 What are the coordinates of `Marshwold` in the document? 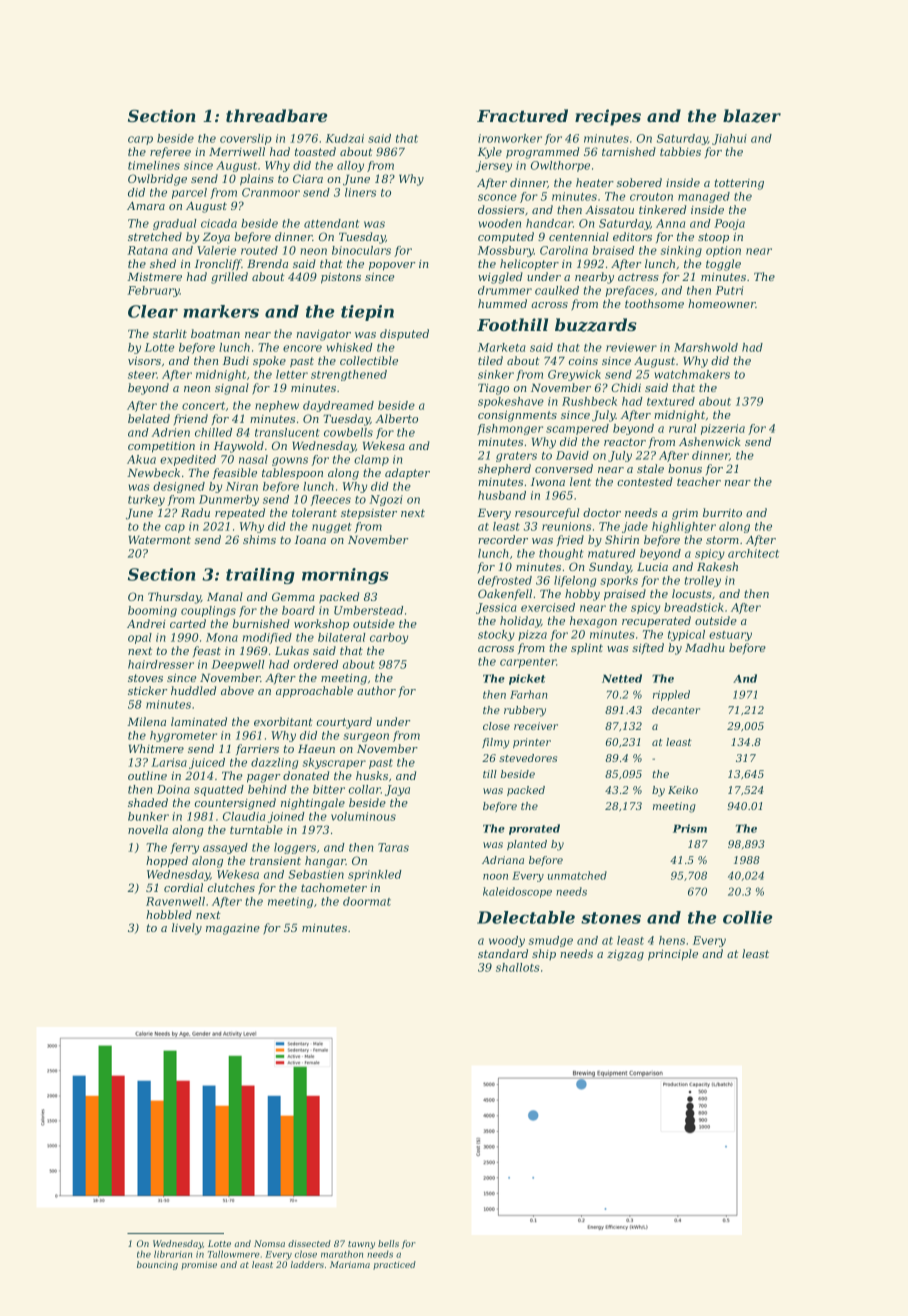 It's located at (706, 347).
